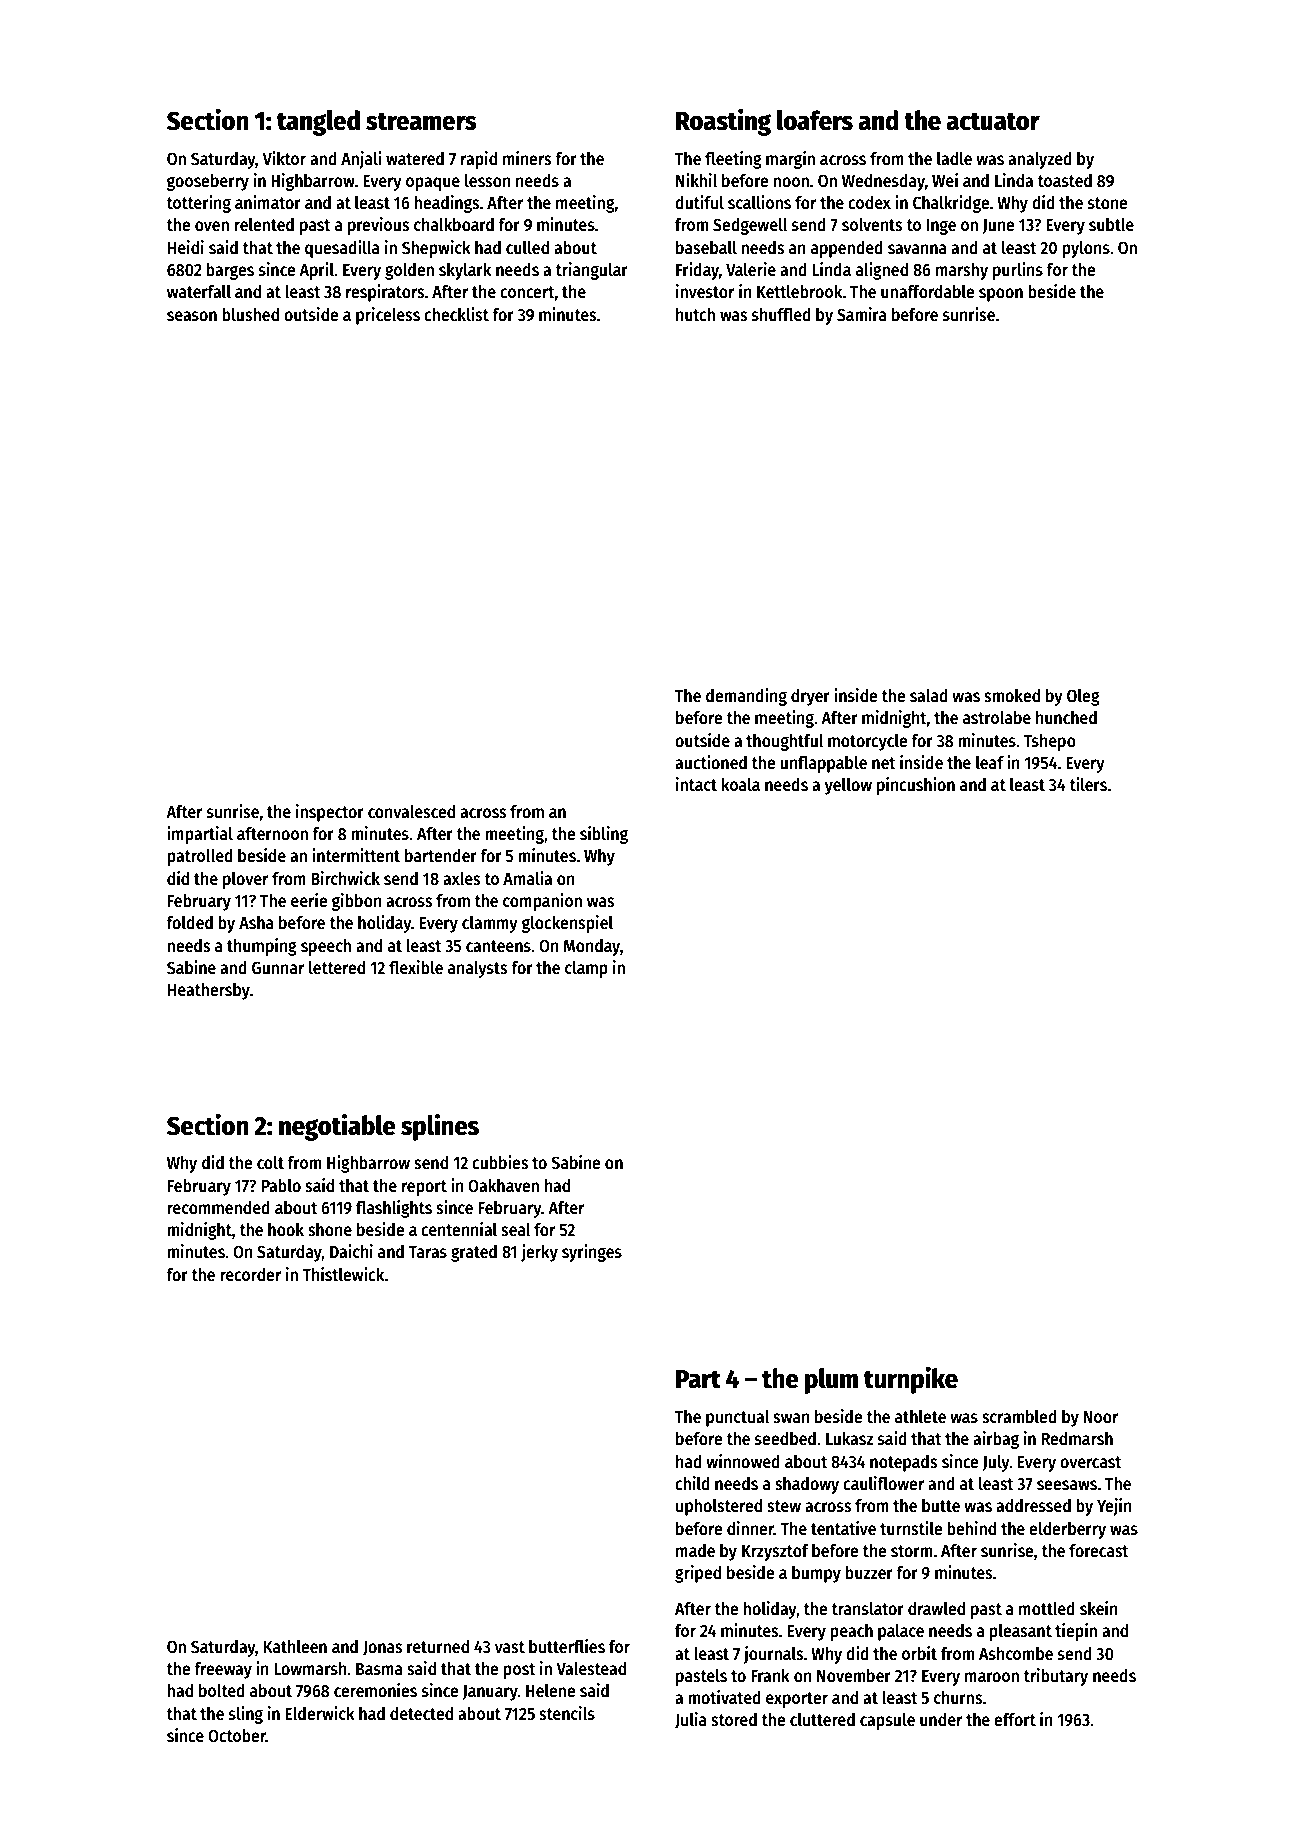 The width and height of the image is (1307, 1848). Describe the element at coordinates (1012, 696) in the image. I see `smoked` at that location.
